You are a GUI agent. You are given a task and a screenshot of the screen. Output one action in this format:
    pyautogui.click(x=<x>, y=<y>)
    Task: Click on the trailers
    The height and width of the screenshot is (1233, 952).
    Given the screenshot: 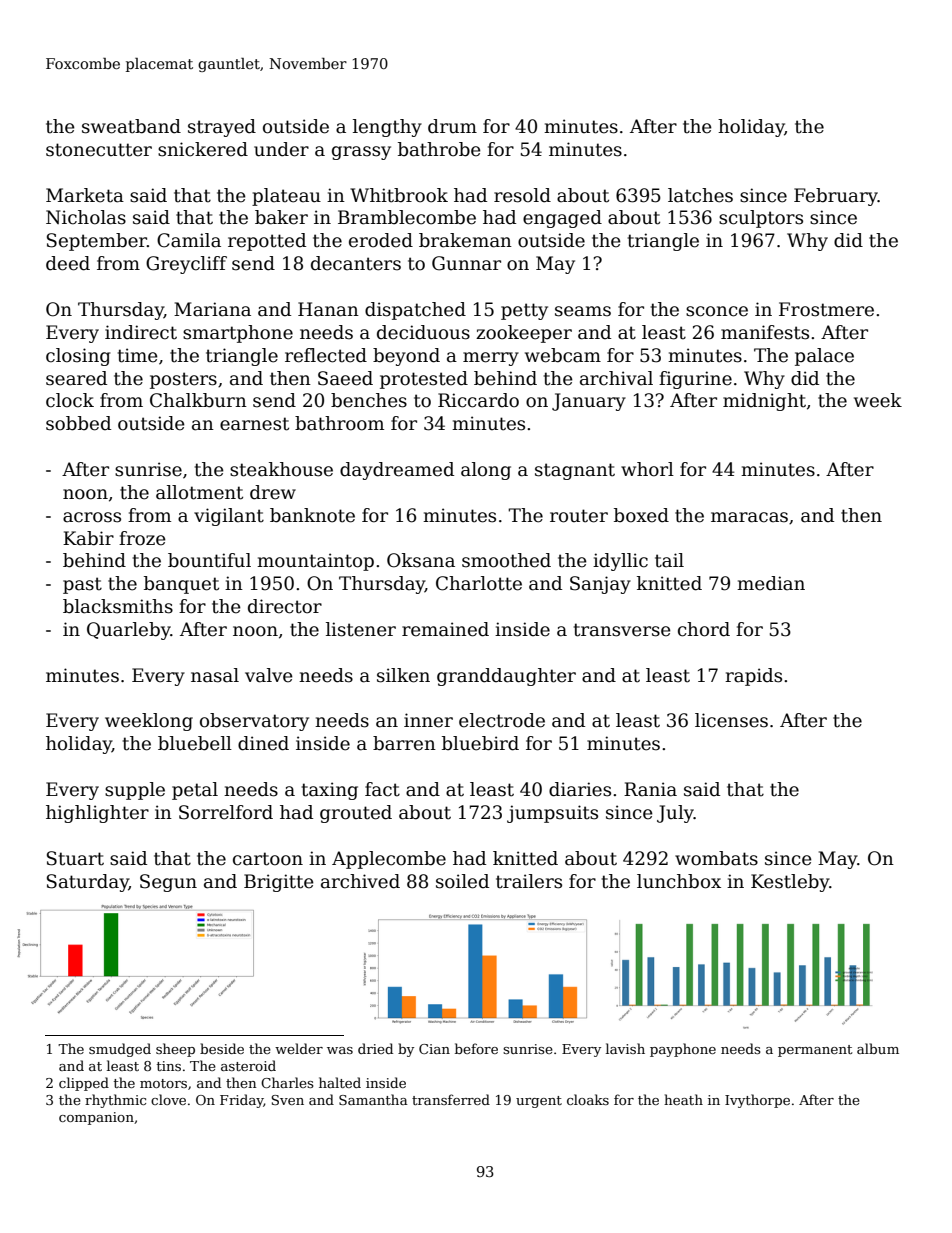 What is the action you would take?
    pyautogui.click(x=529, y=881)
